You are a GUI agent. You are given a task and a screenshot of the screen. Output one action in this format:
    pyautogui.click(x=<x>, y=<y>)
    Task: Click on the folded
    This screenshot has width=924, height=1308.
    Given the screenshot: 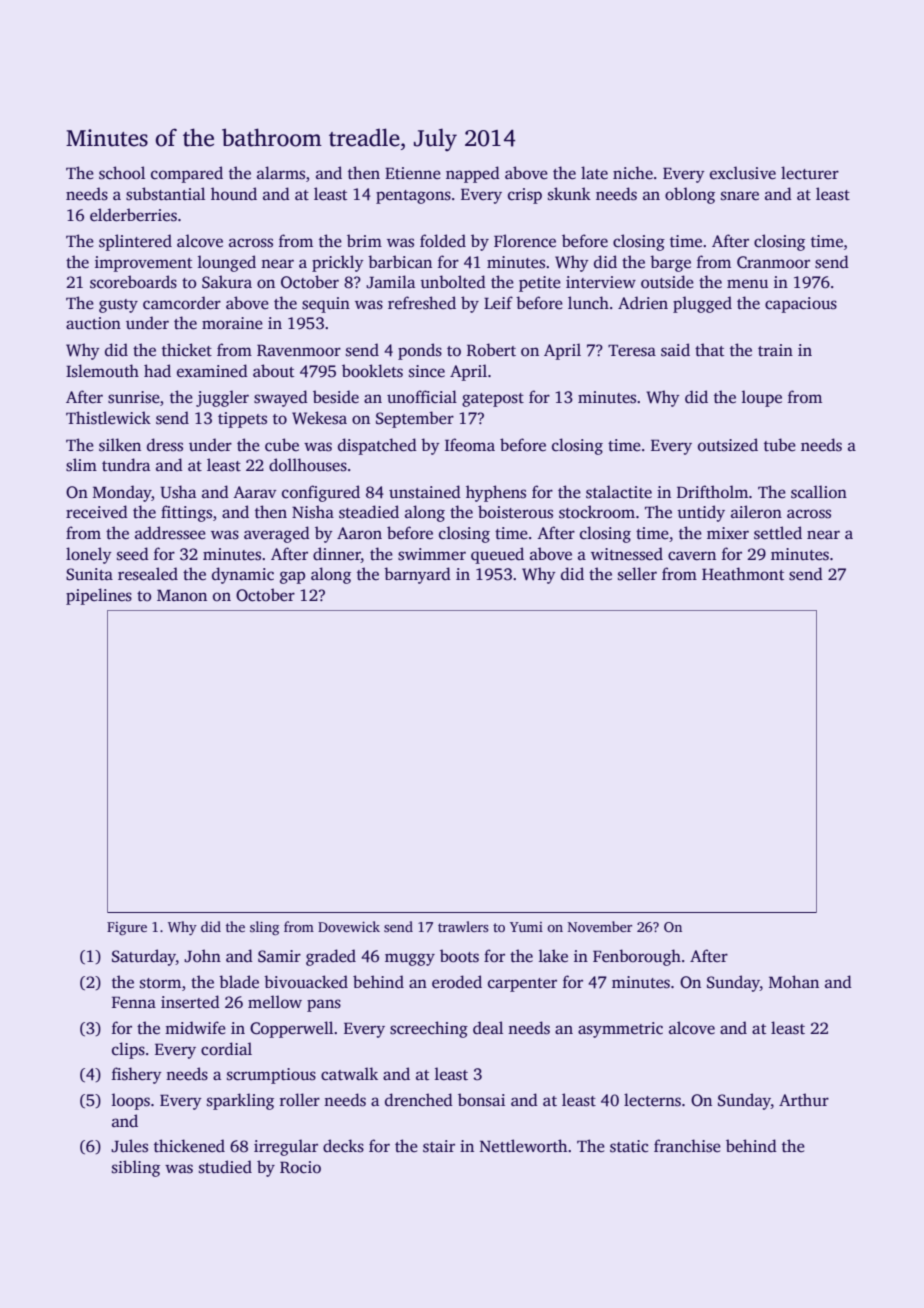 What is the action you would take?
    pyautogui.click(x=443, y=241)
